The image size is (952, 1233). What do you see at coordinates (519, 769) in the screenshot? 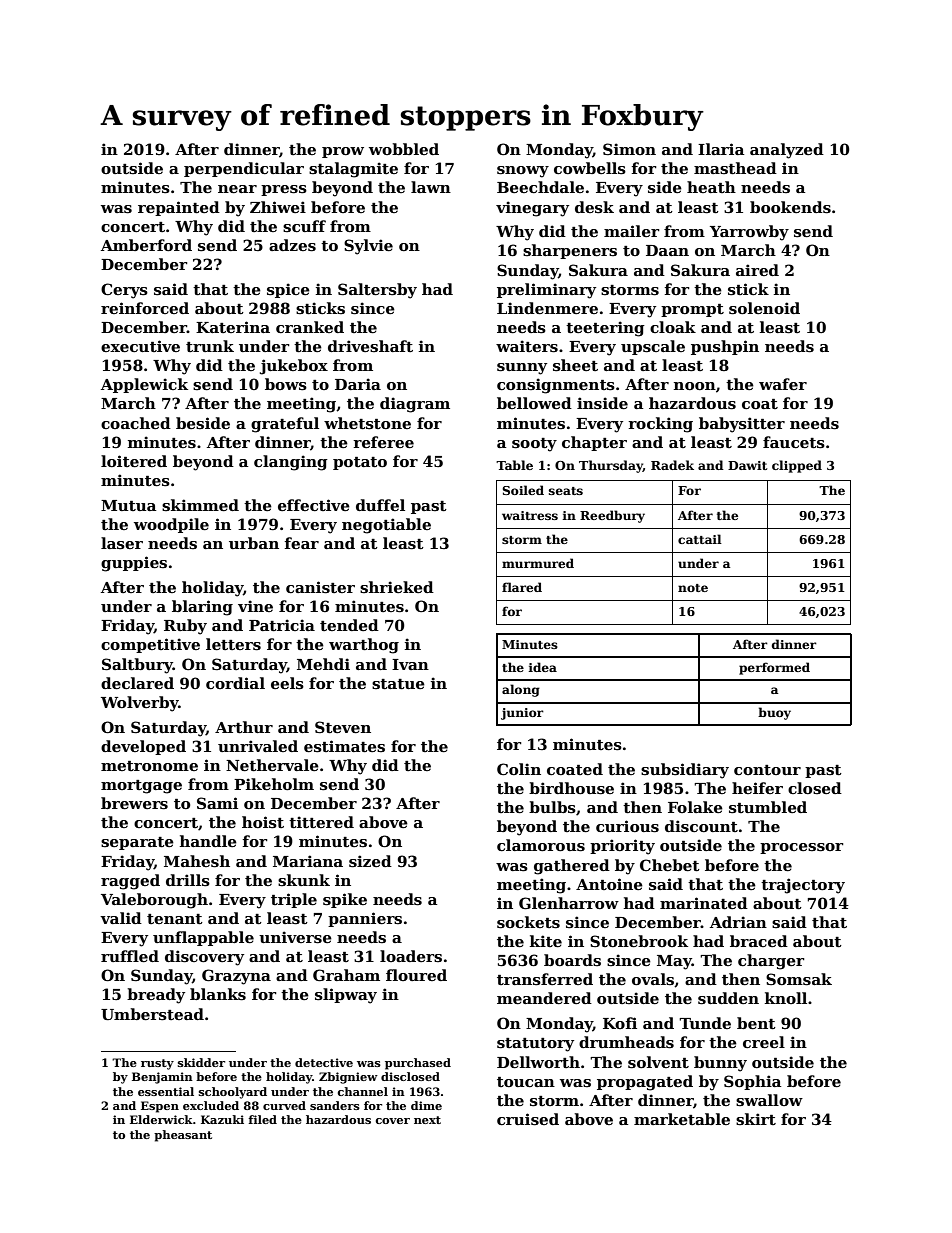
I see `Colin` at bounding box center [519, 769].
